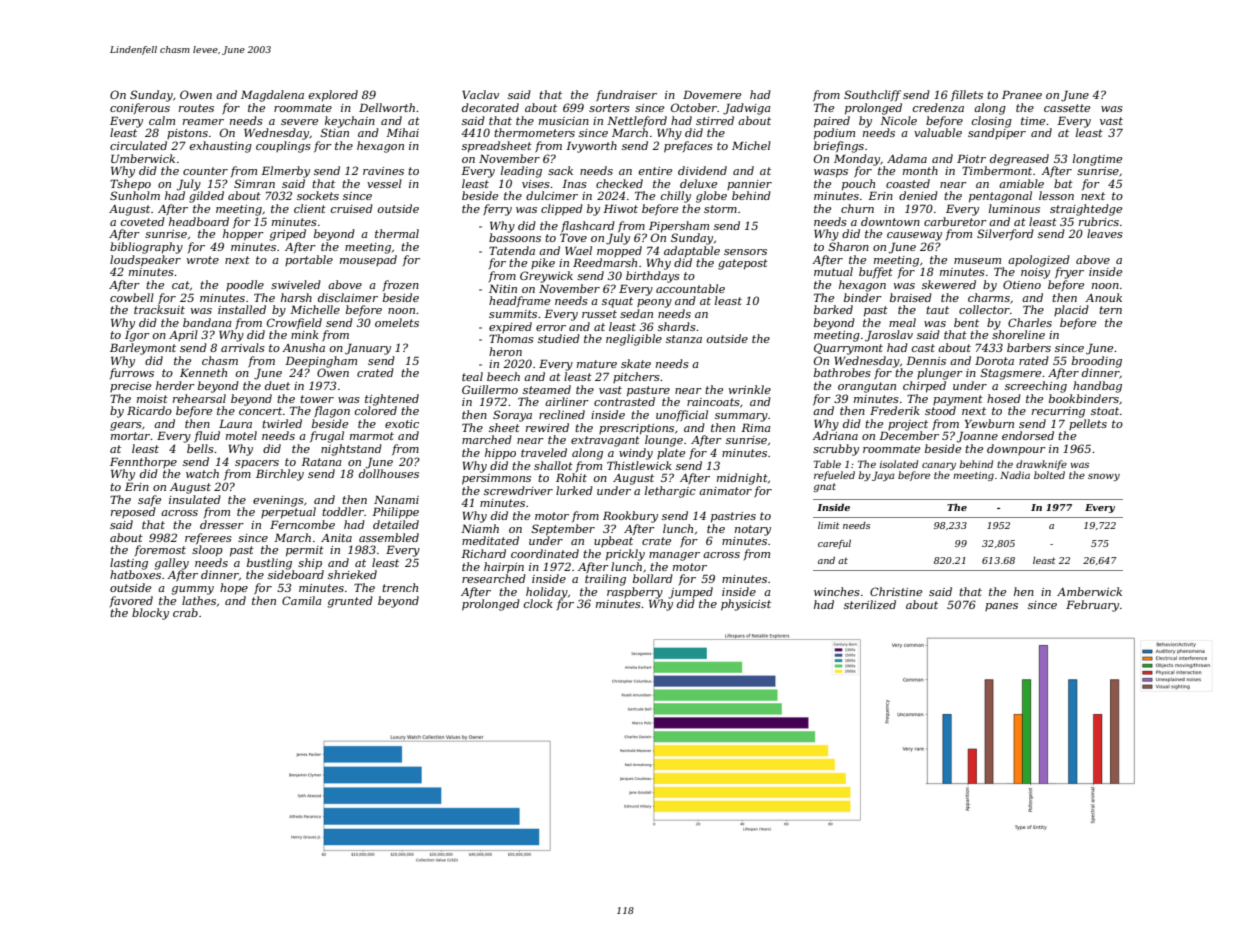 The width and height of the screenshot is (1233, 952). What do you see at coordinates (303, 347) in the screenshot?
I see `Anusha` at bounding box center [303, 347].
